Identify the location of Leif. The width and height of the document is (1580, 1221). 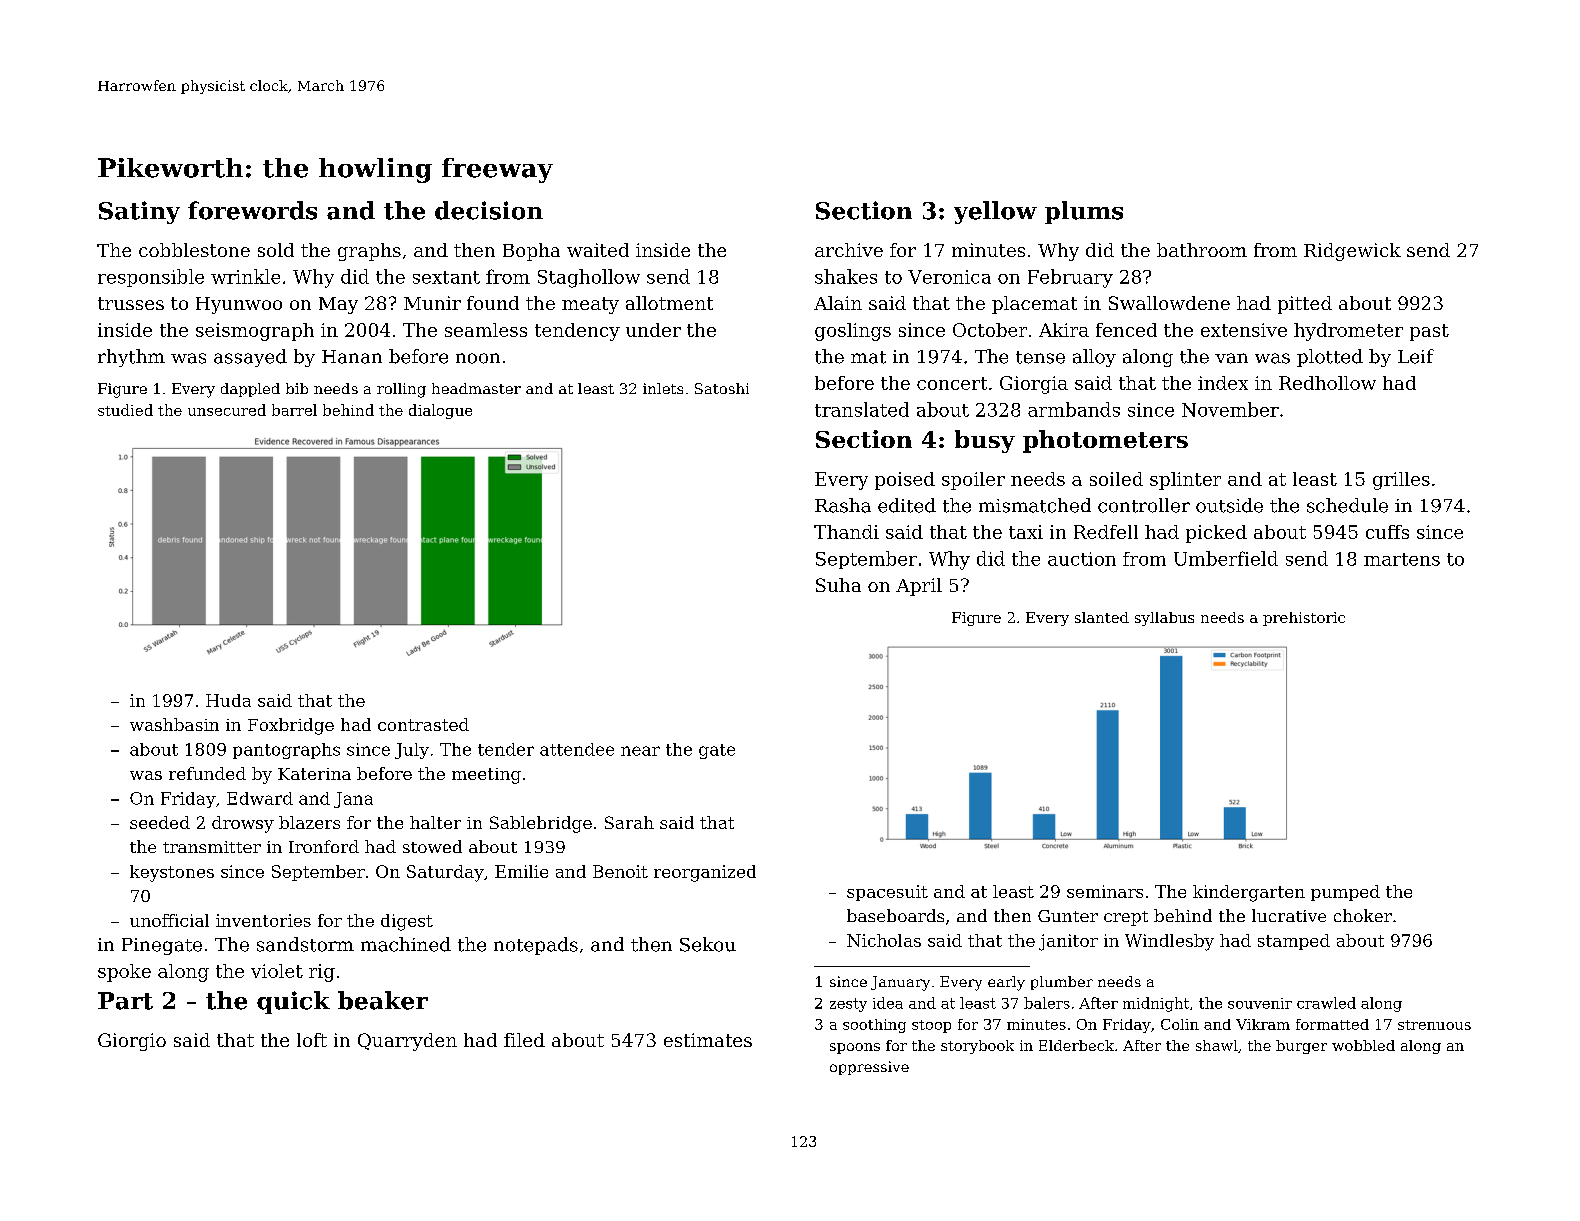
(1416, 356).
